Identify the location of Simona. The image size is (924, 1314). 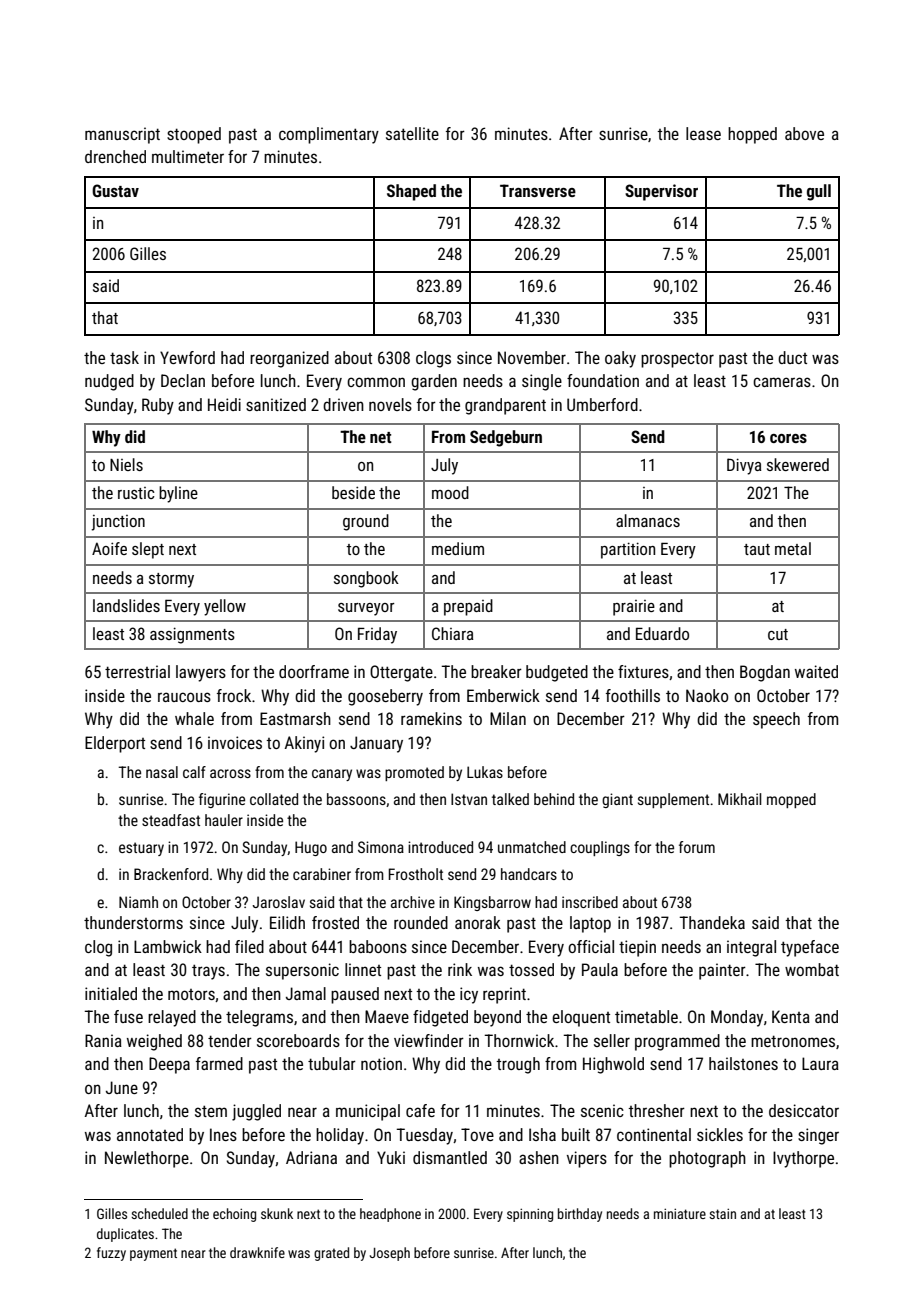
(381, 847).
